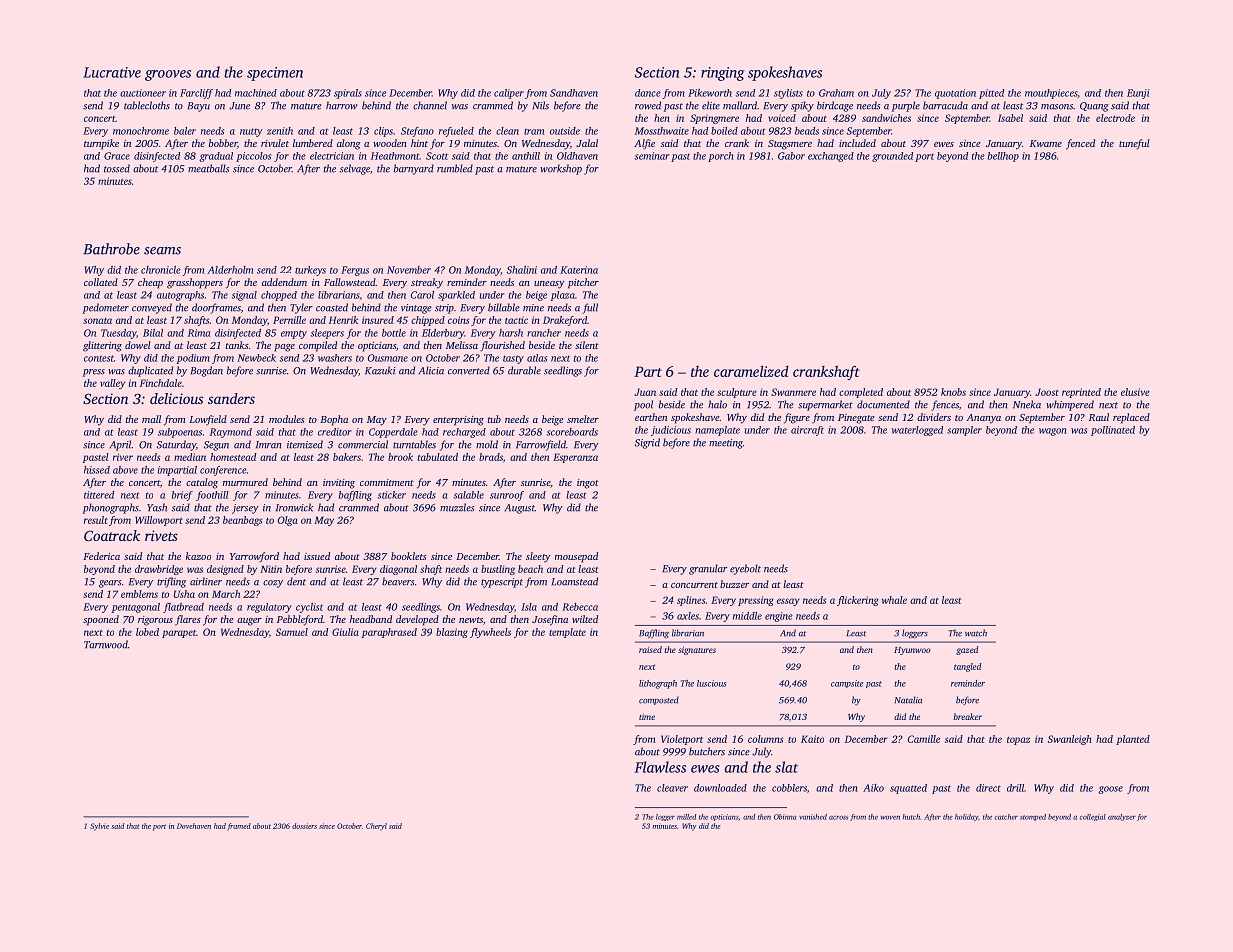 Image resolution: width=1233 pixels, height=952 pixels. Describe the element at coordinates (304, 826) in the image. I see `dossiers` at that location.
